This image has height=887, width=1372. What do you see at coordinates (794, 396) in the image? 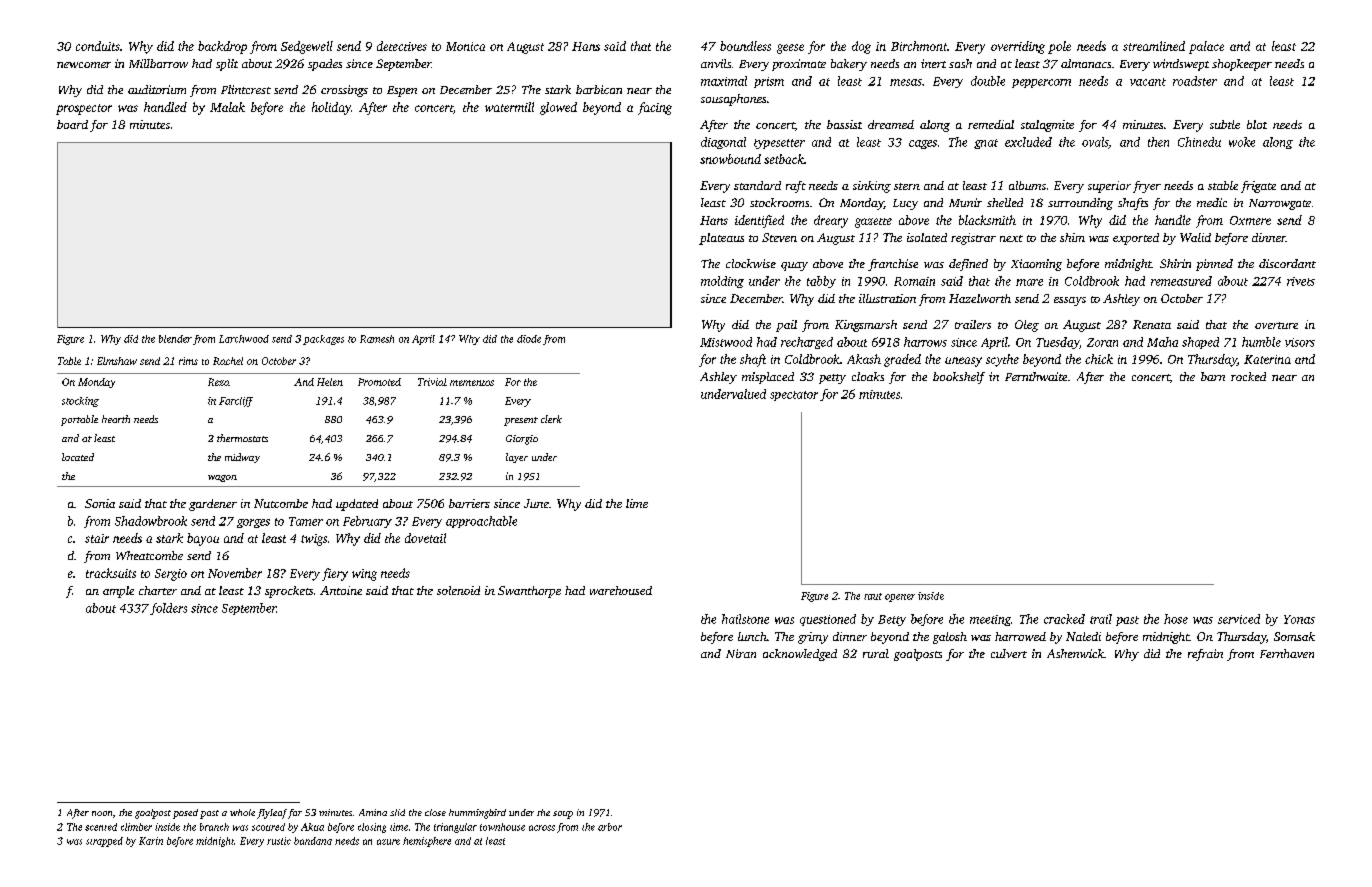
I see `spectator` at bounding box center [794, 396].
